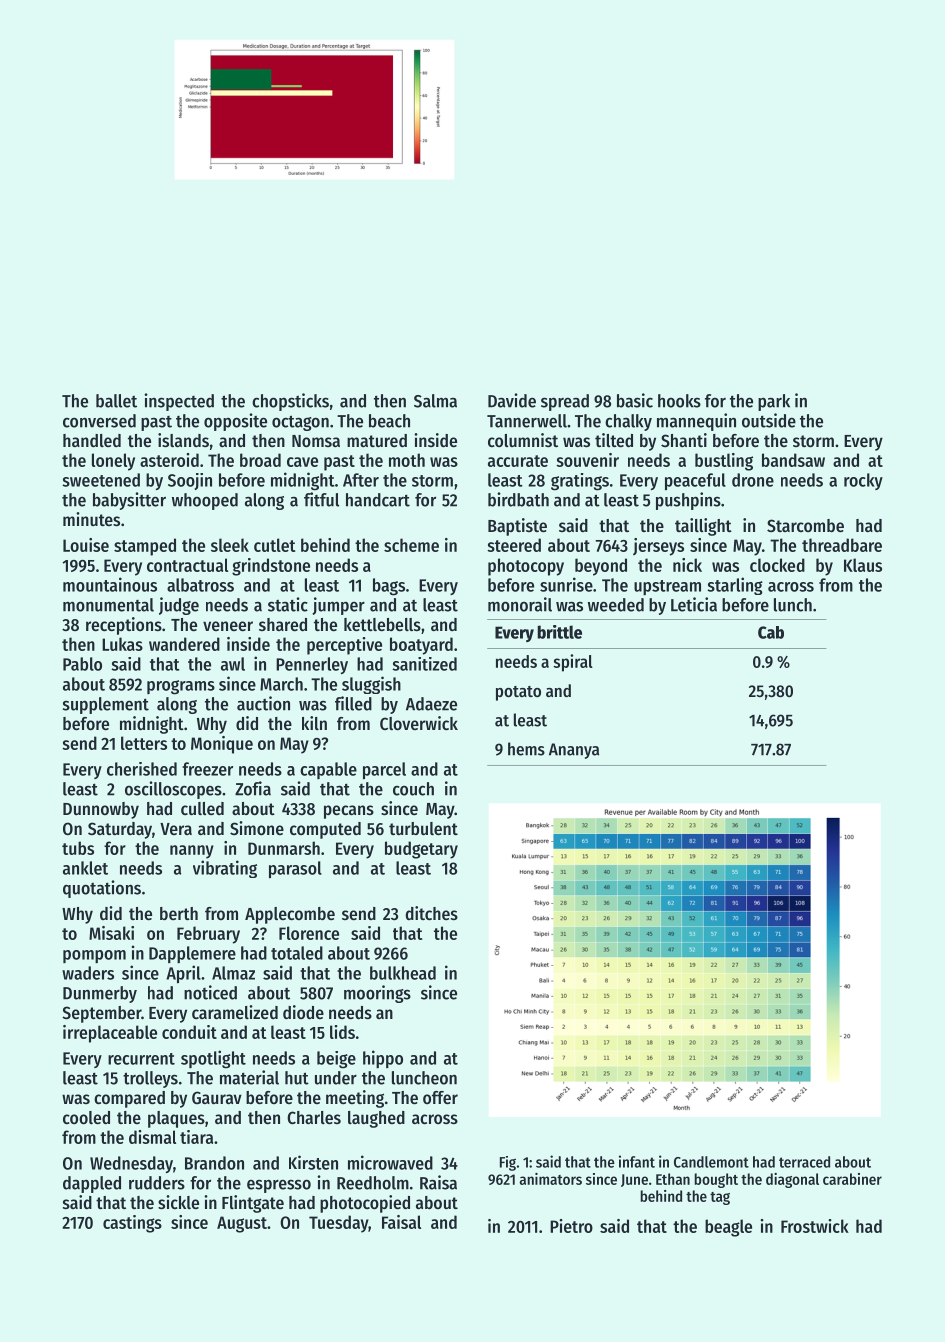  I want to click on Cab, so click(771, 632).
